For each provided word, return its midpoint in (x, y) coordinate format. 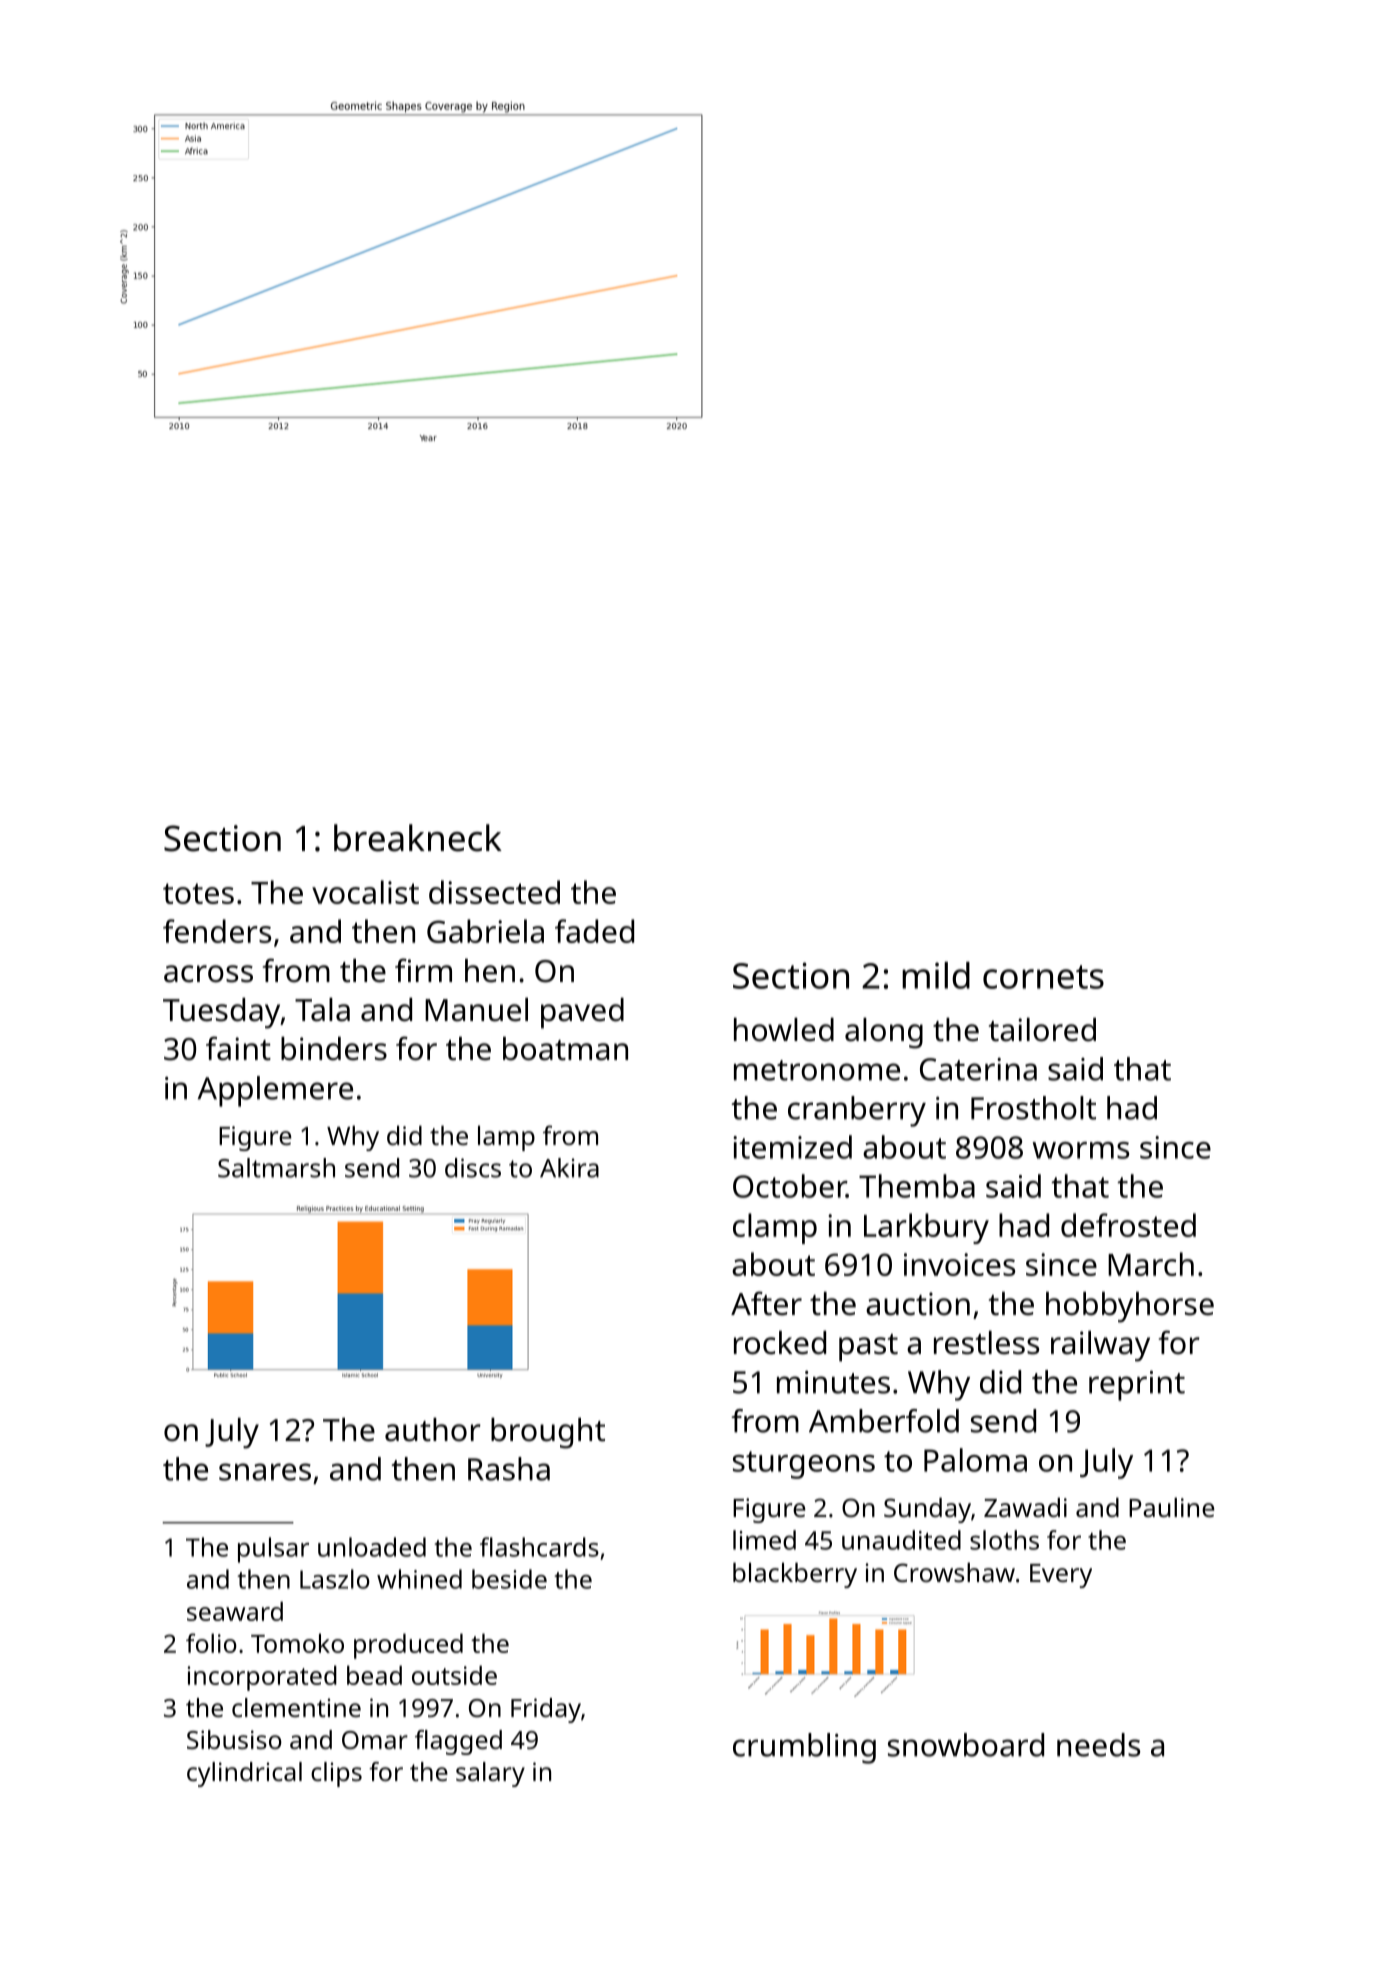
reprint (1137, 1386)
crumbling (804, 1748)
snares (265, 1472)
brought (548, 1433)
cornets (1043, 977)
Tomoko (297, 1643)
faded (594, 931)
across (208, 974)
